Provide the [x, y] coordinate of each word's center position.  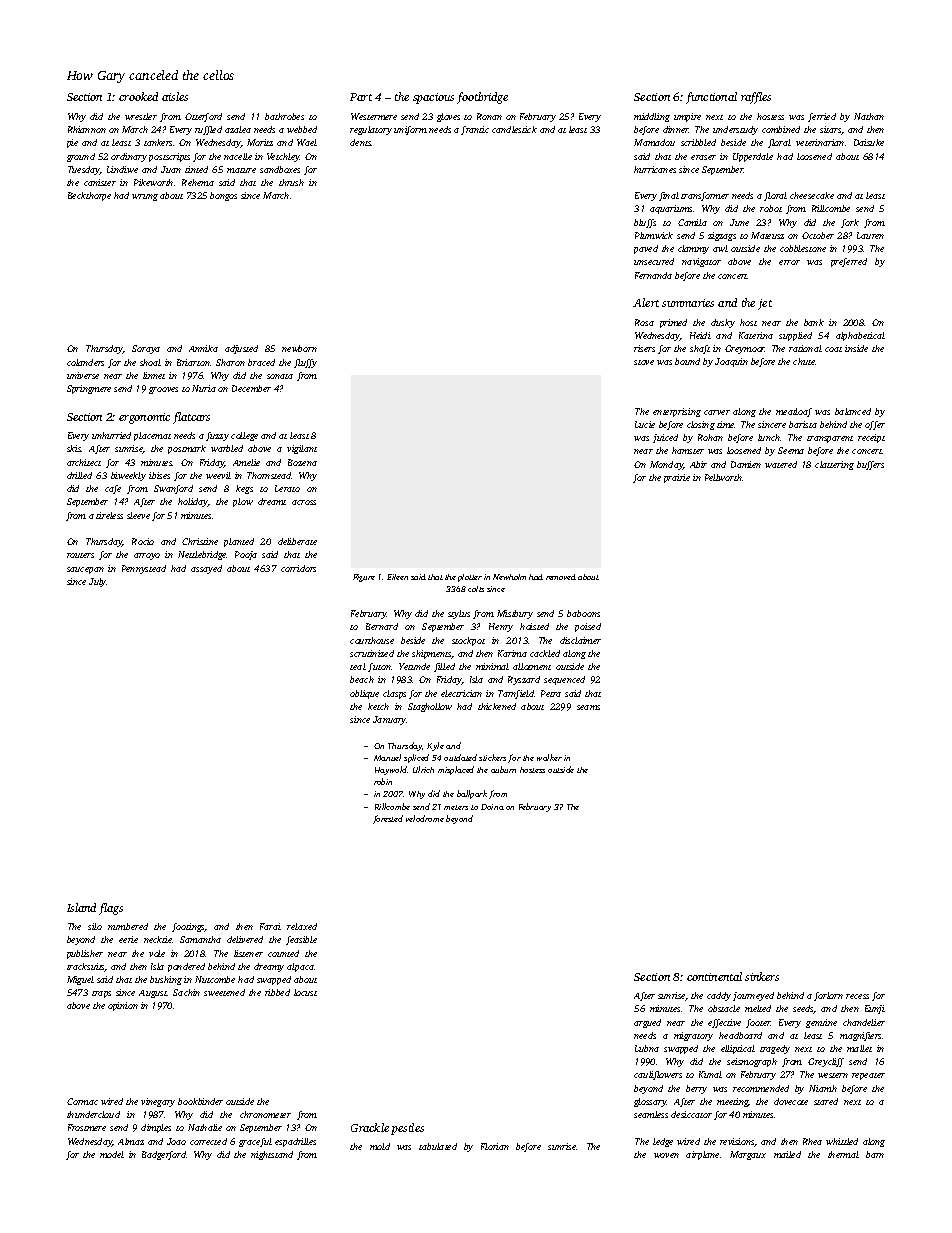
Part [361, 97]
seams [588, 707]
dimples [156, 1128]
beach [362, 679]
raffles [756, 98]
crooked [138, 96]
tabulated [438, 1146]
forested [388, 819]
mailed [787, 1154]
